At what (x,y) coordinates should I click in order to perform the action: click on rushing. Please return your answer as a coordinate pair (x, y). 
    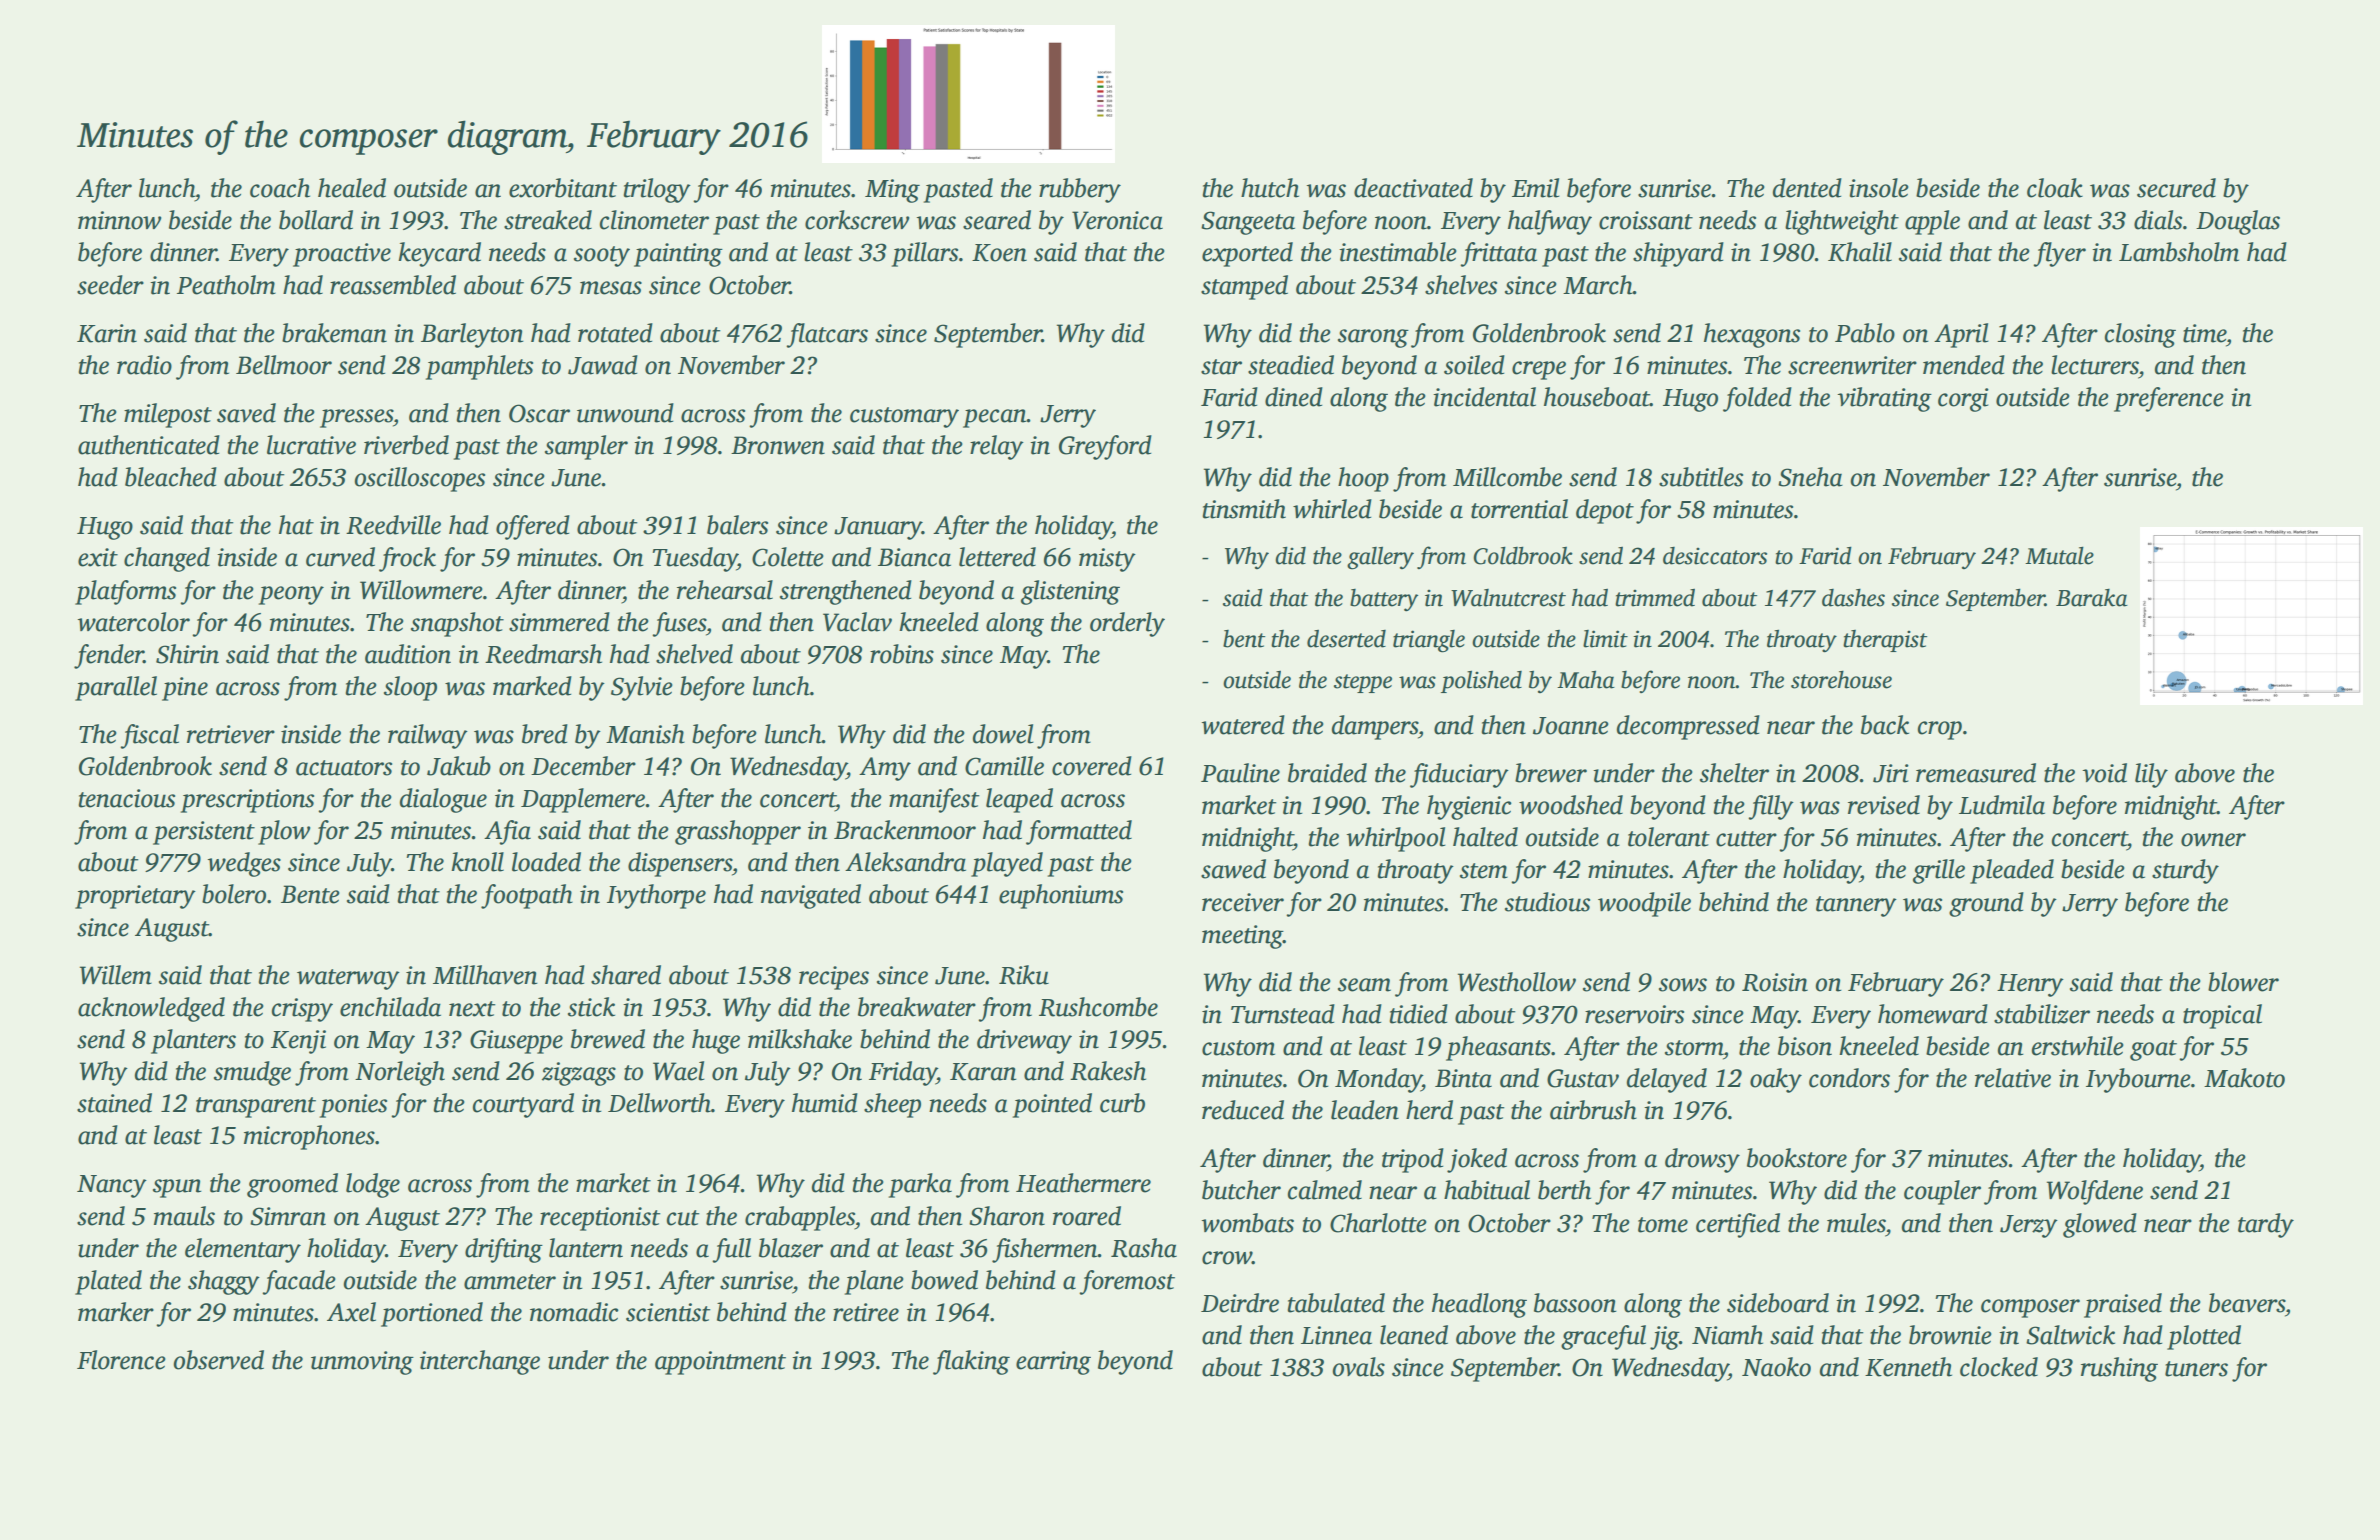
    Looking at the image, I should click on (2119, 1369).
